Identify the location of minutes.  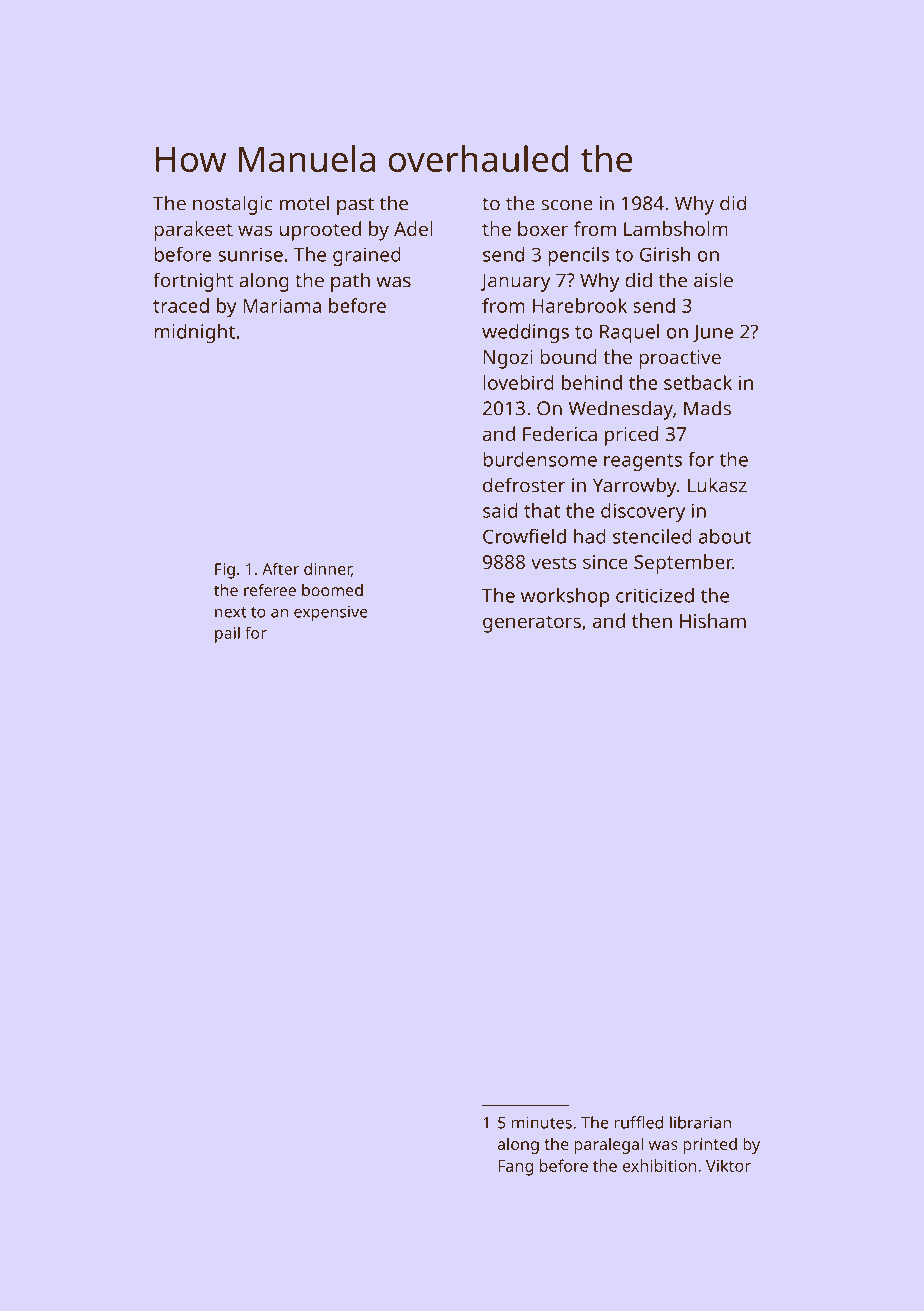
(542, 1122).
